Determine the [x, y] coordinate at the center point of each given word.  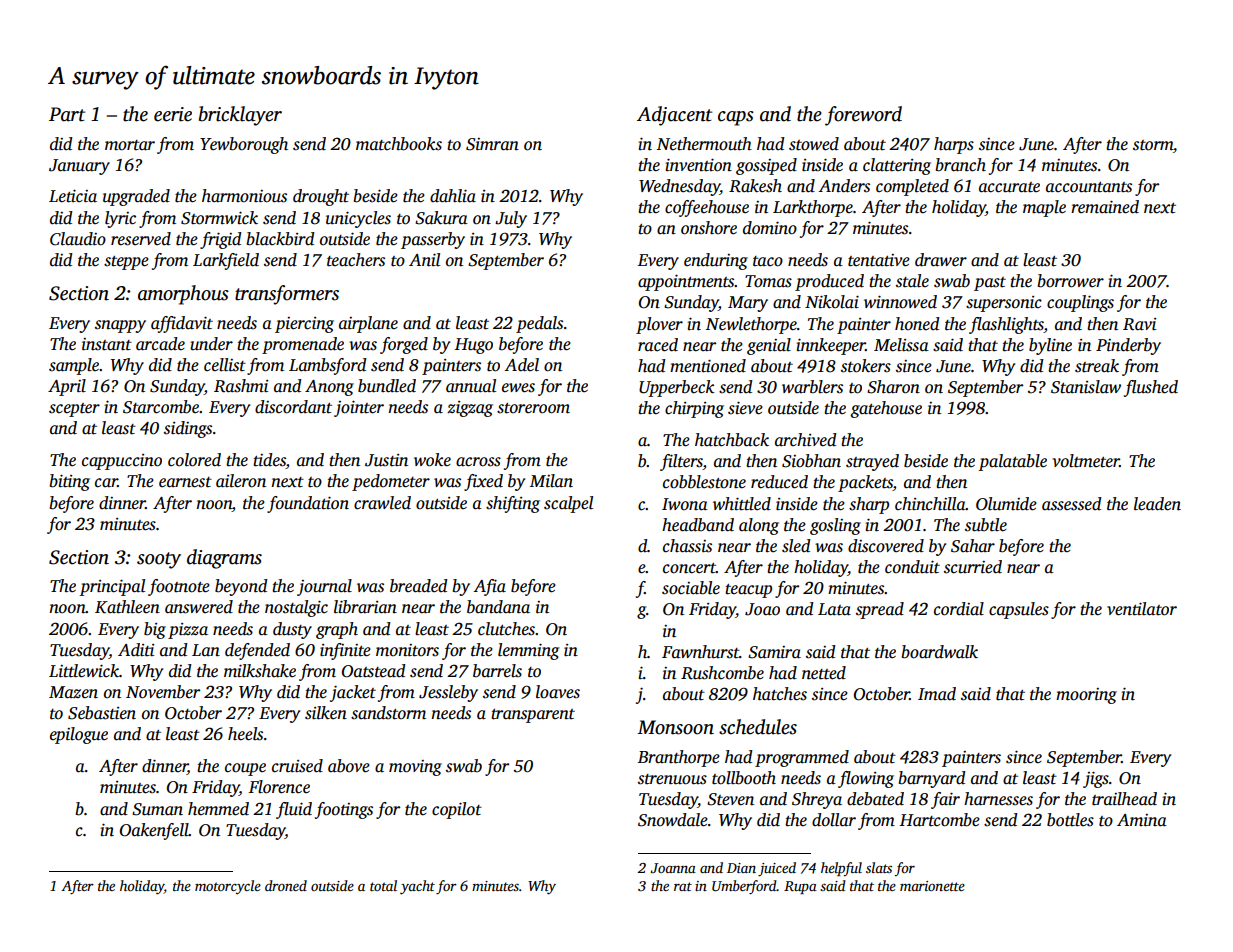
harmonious [244, 196]
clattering [897, 166]
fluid [294, 810]
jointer [359, 408]
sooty [159, 560]
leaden [1157, 504]
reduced [779, 482]
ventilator [1142, 609]
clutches [506, 629]
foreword [863, 116]
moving [415, 768]
